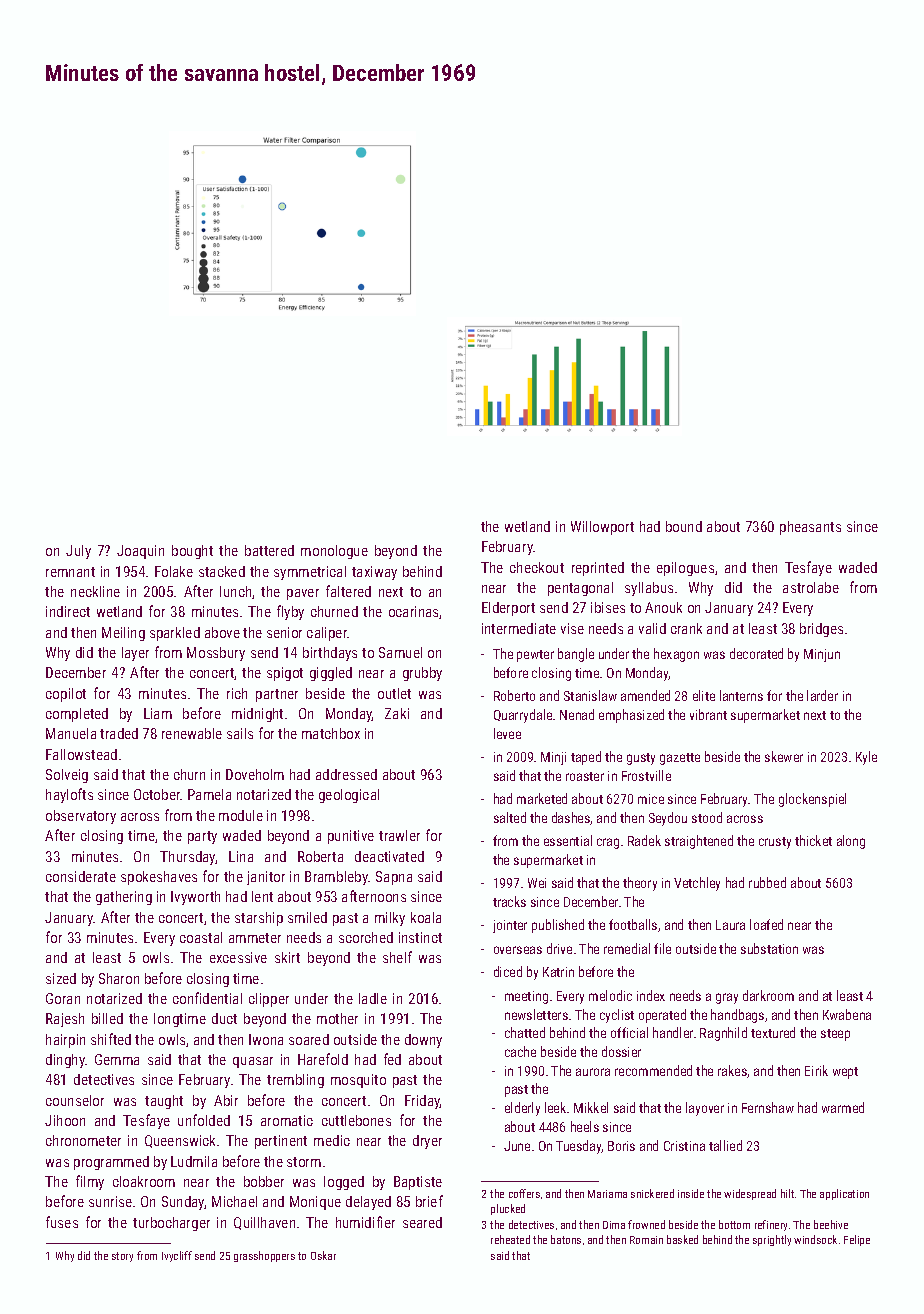 This page has width=924, height=1314. What do you see at coordinates (602, 528) in the page?
I see `Willowport` at bounding box center [602, 528].
